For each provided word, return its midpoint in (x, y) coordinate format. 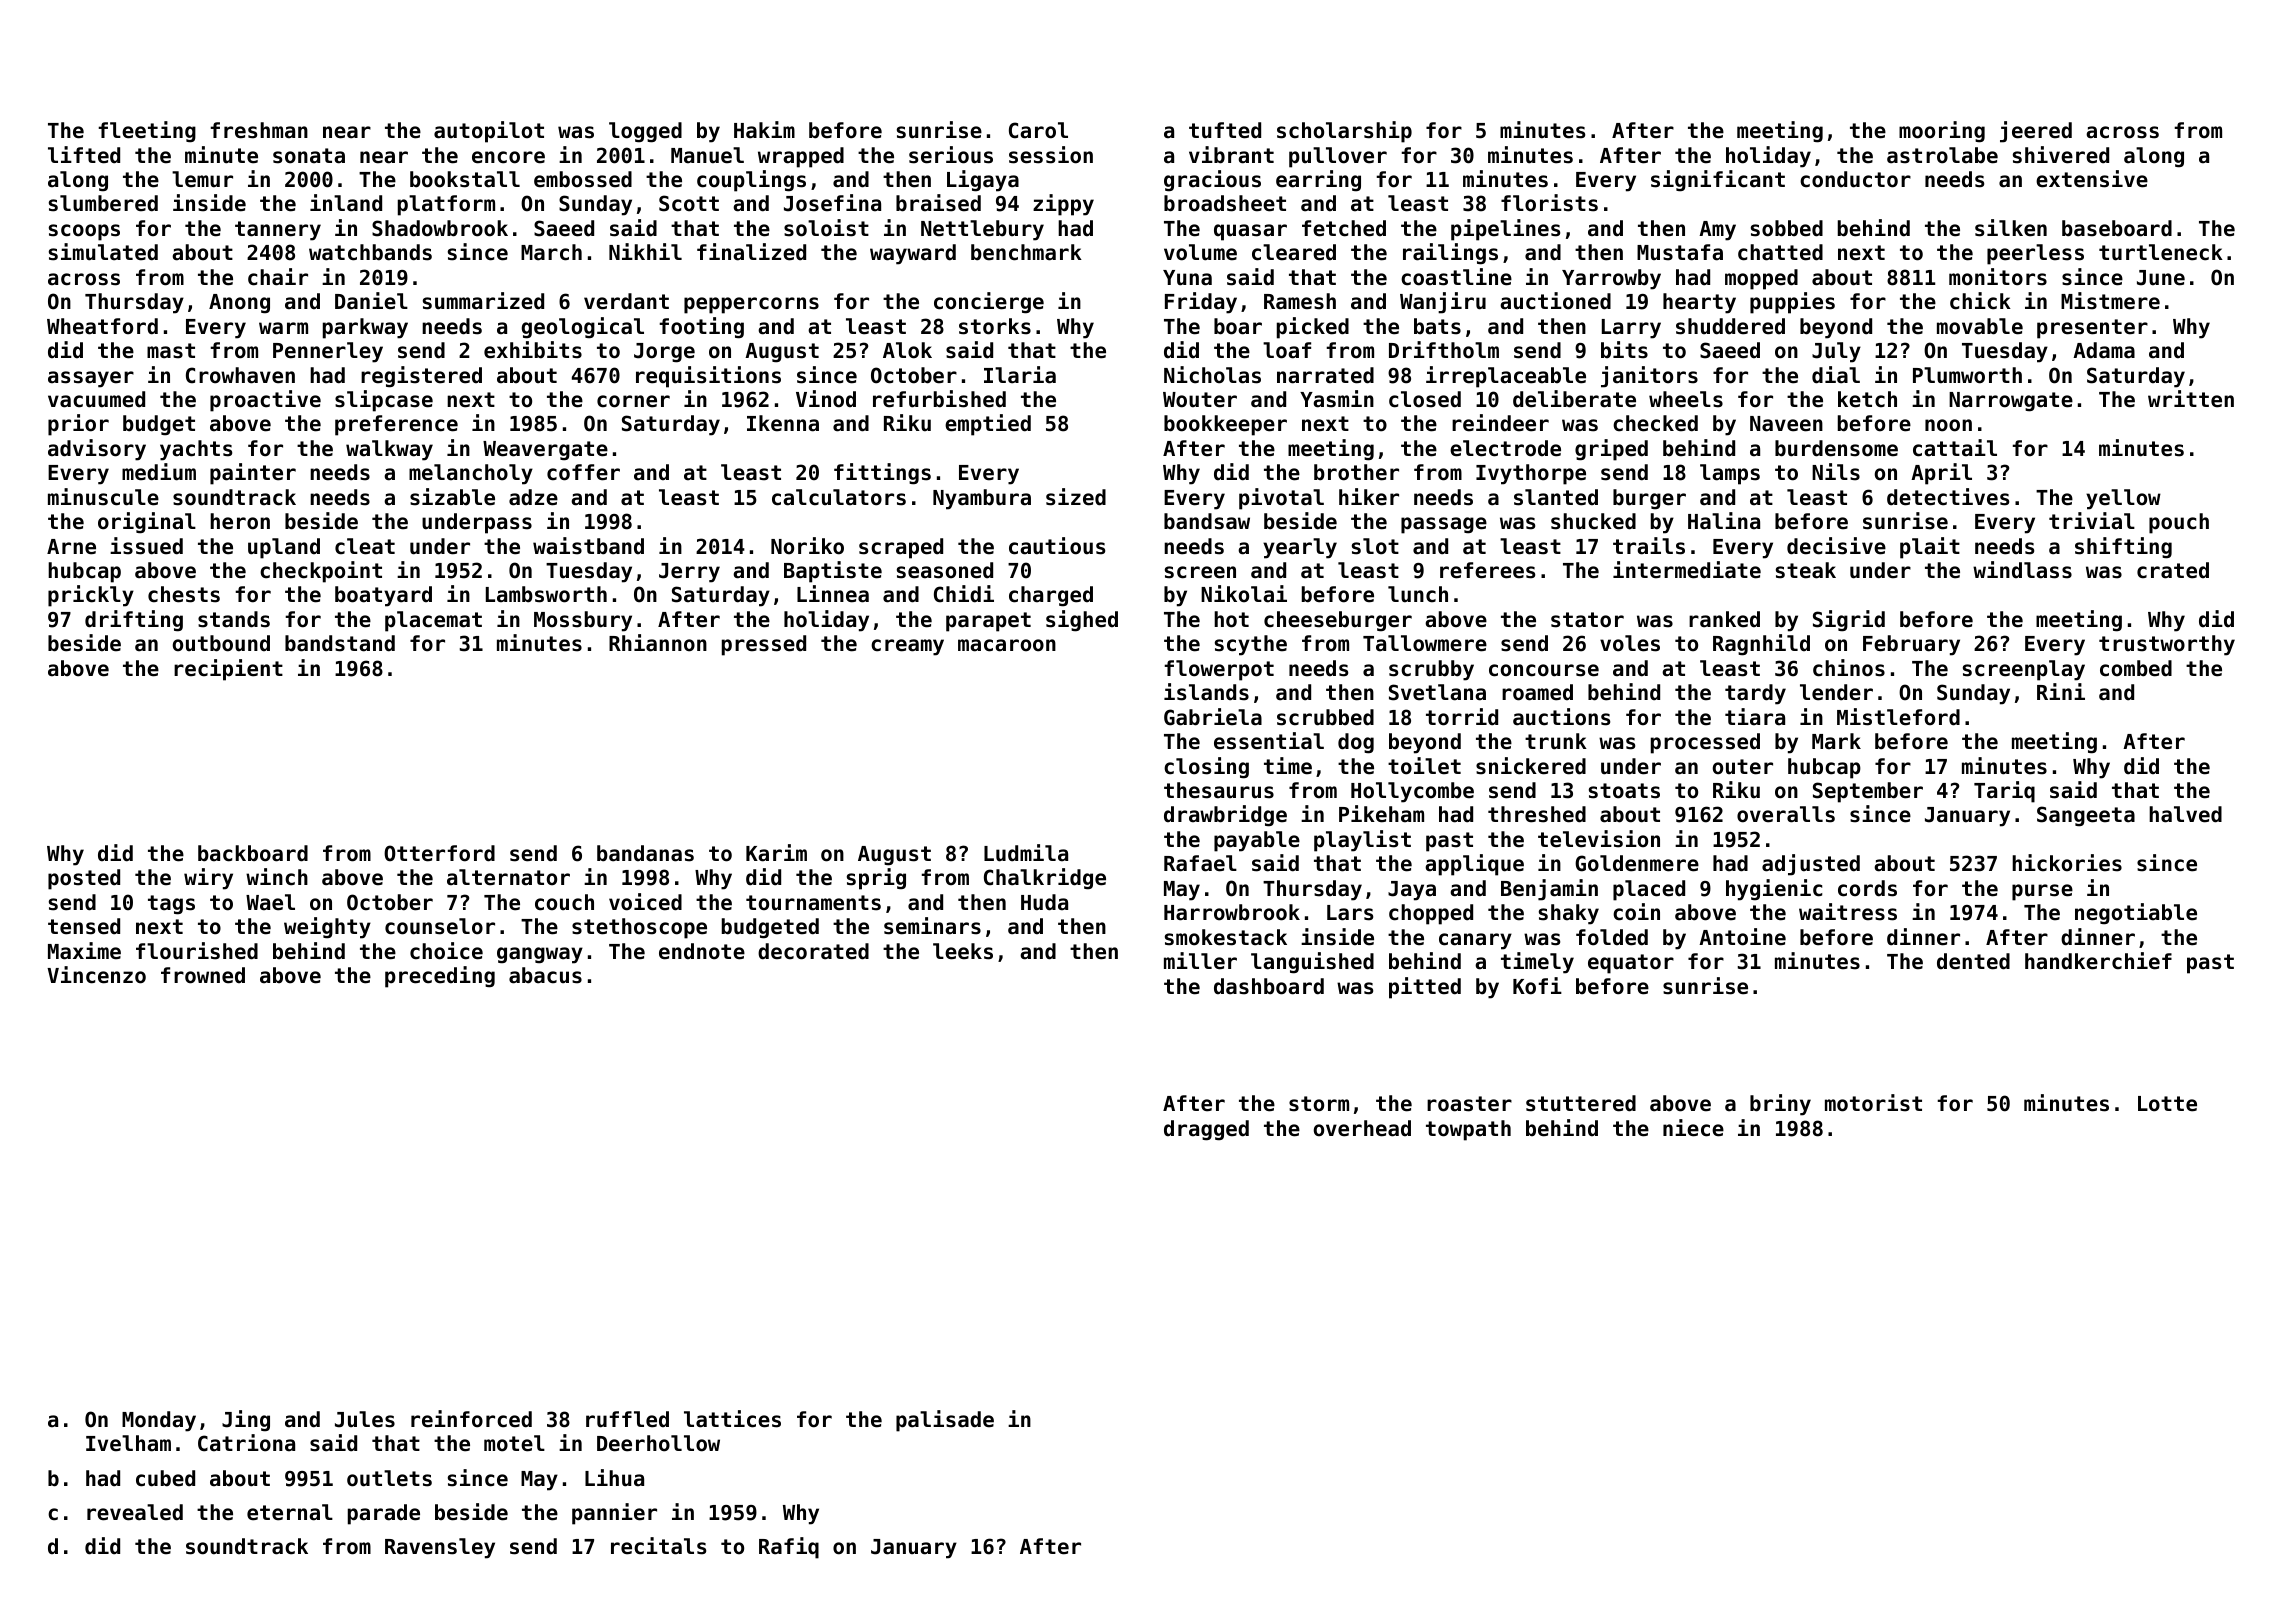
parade (384, 1514)
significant (1718, 181)
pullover (1338, 157)
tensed (84, 926)
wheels (1686, 399)
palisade (945, 1421)
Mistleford (1898, 717)
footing (701, 328)
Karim (776, 853)
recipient (228, 670)
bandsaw (1207, 521)
